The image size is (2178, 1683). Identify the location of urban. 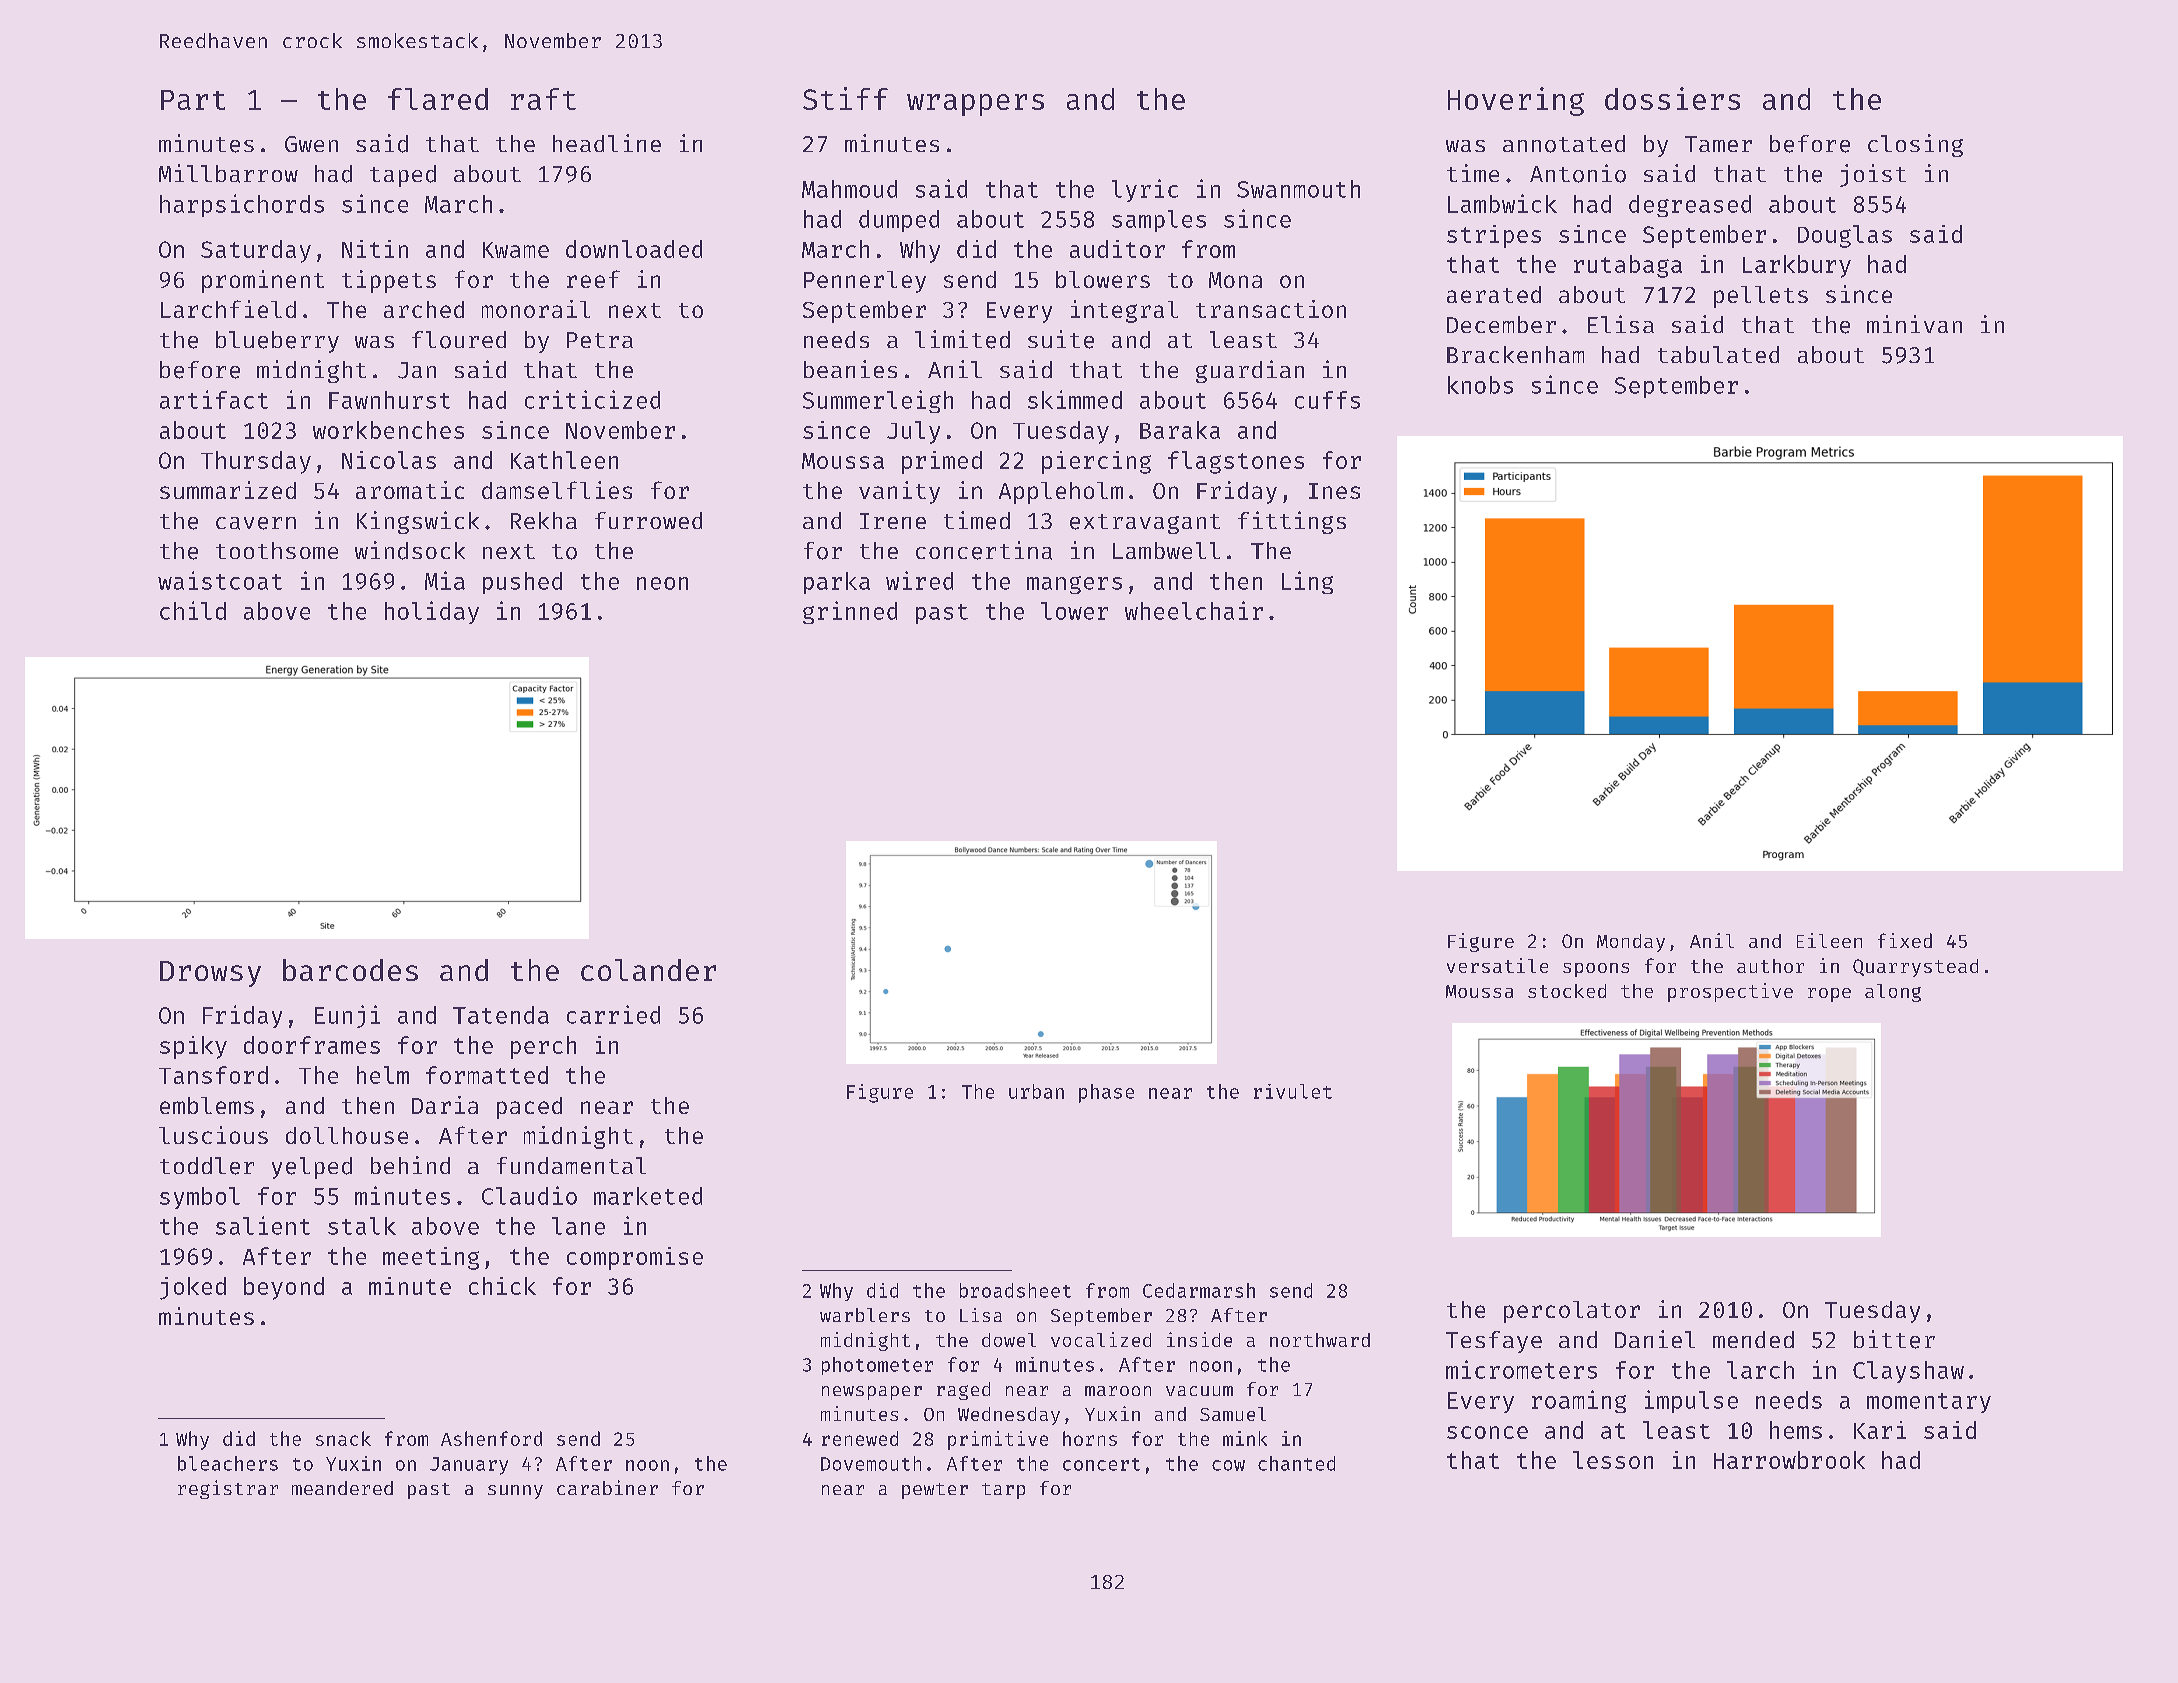
(1036, 1091).
